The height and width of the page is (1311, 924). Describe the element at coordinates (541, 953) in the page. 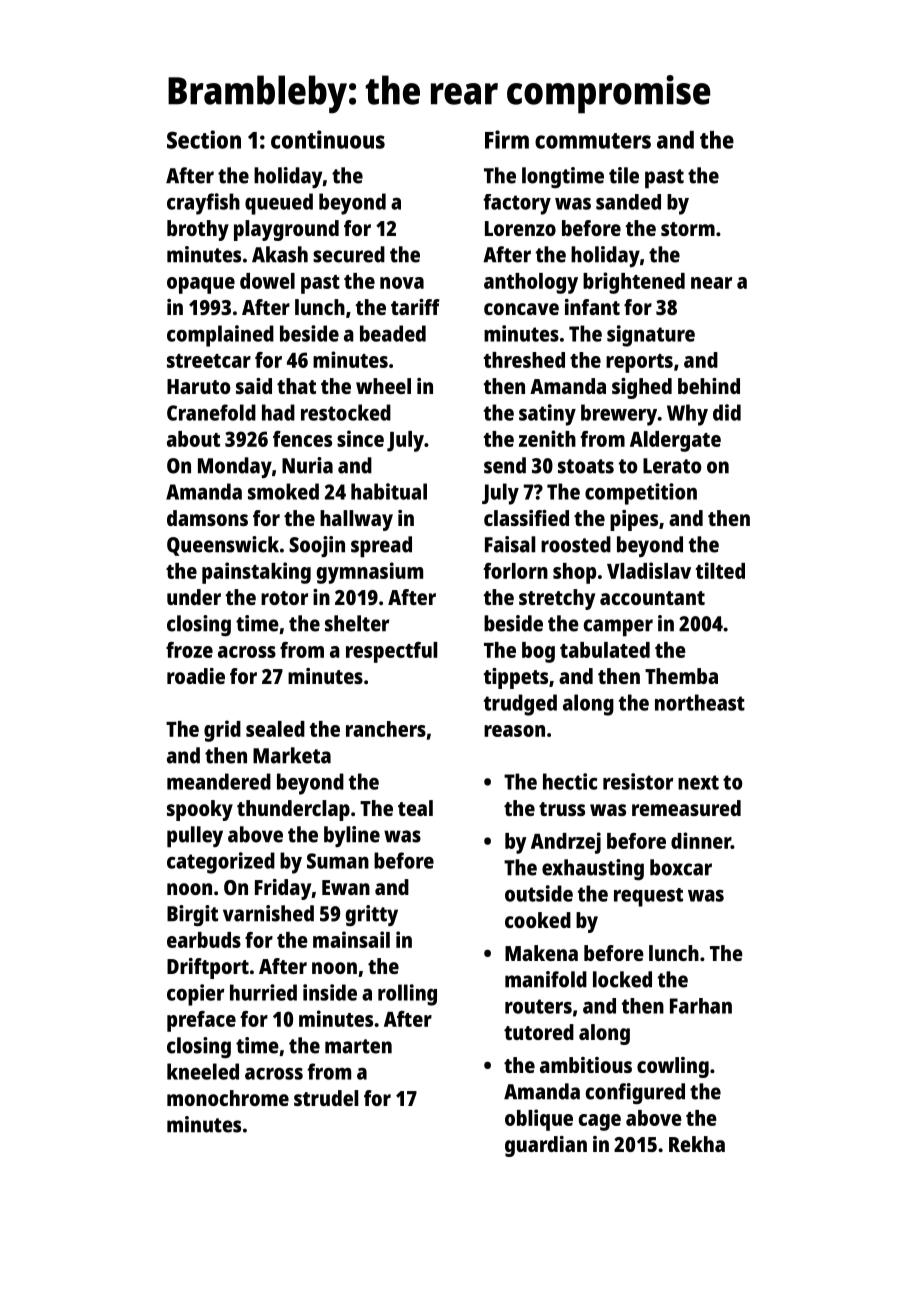

I see `Makena` at that location.
